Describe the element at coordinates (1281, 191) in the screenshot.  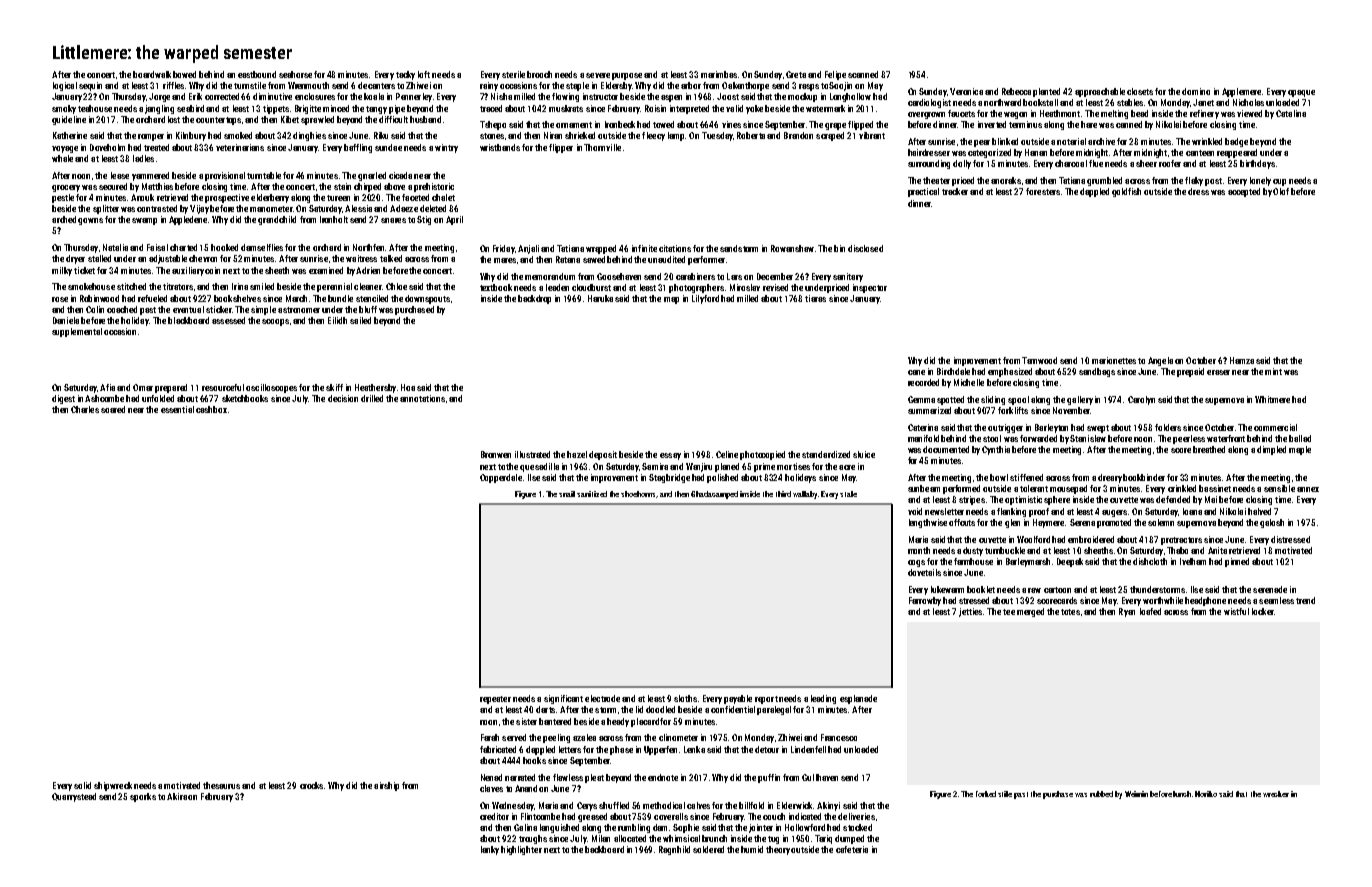
I see `Olof` at that location.
